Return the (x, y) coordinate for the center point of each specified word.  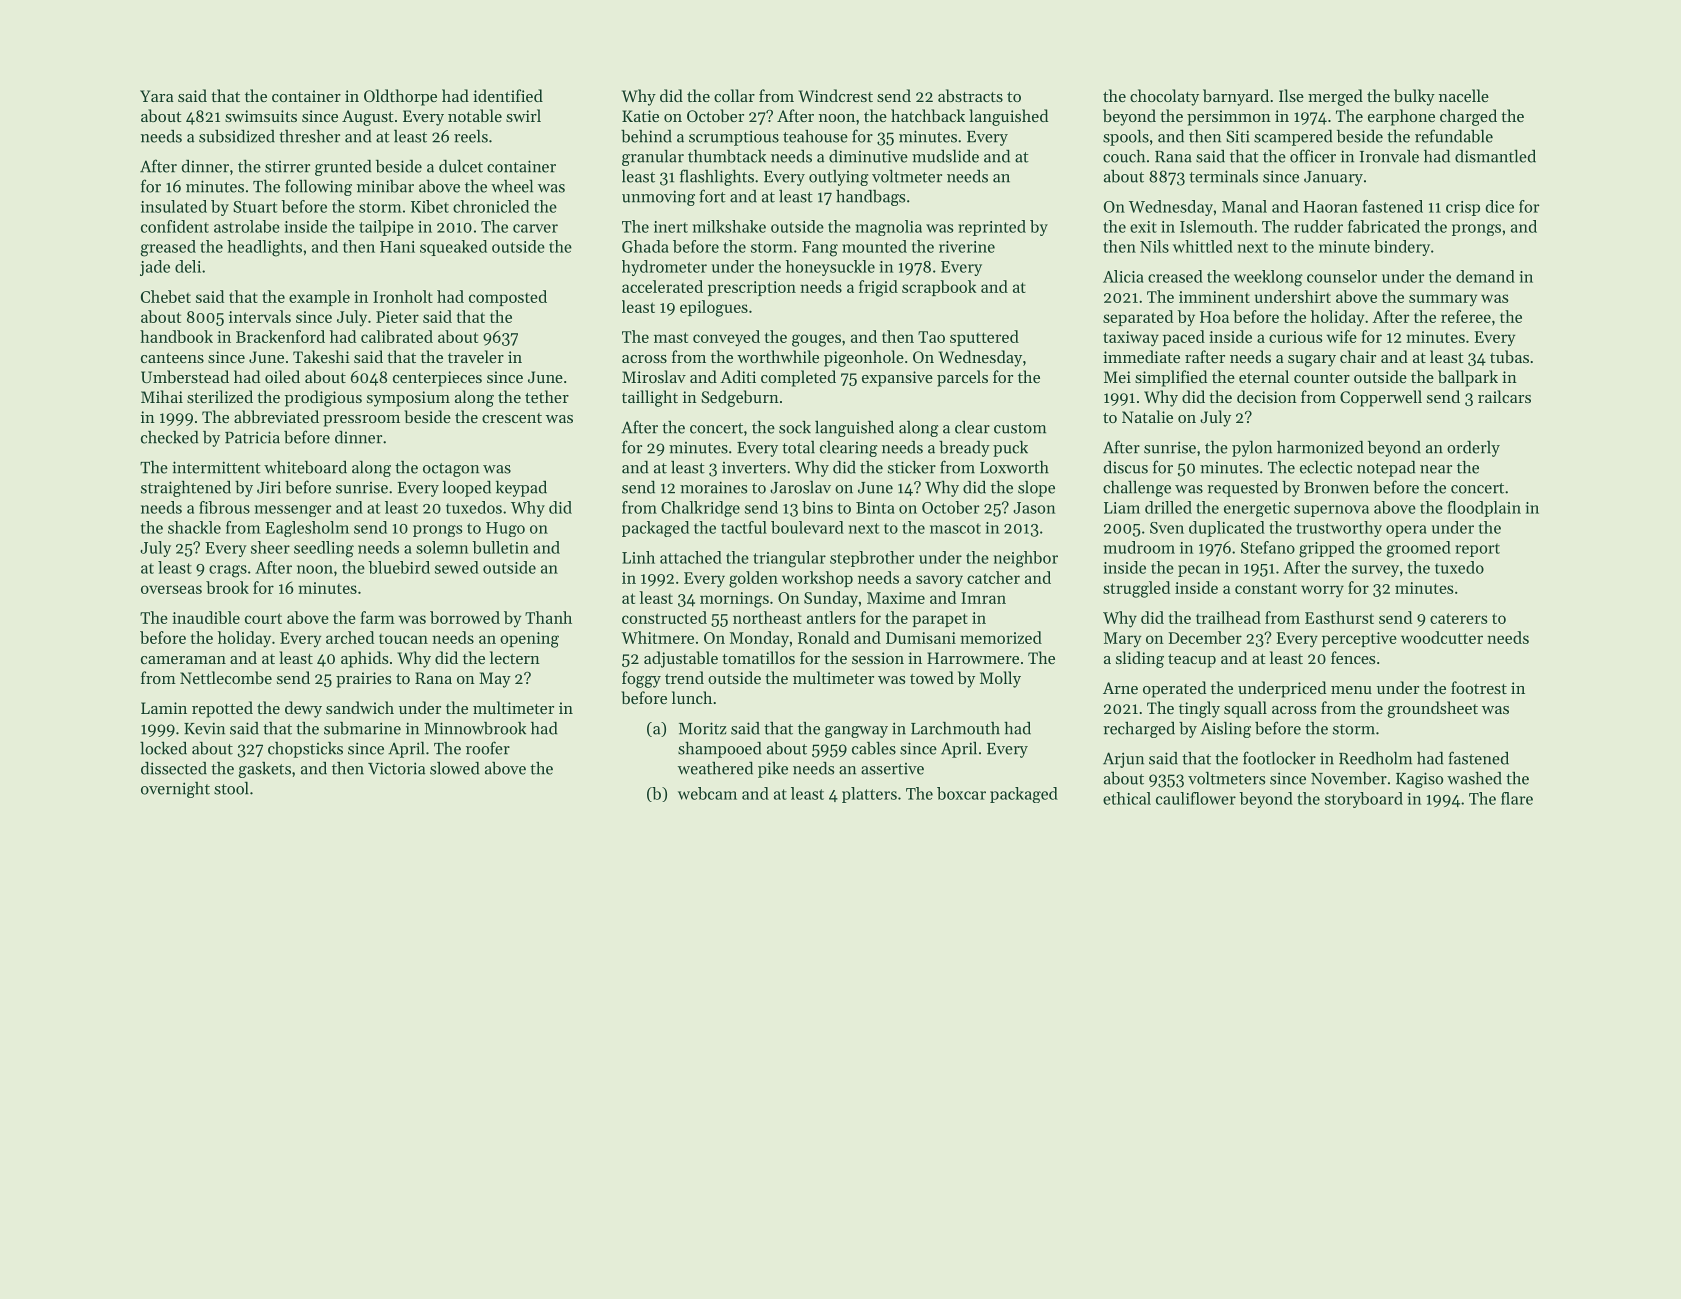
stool (231, 788)
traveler (476, 356)
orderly (1473, 449)
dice (1500, 206)
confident (175, 226)
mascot (955, 528)
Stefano (1268, 547)
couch (1124, 156)
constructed (664, 617)
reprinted (992, 228)
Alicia (1123, 276)
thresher (309, 136)
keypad (521, 489)
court (263, 618)
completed (798, 378)
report (1477, 550)
